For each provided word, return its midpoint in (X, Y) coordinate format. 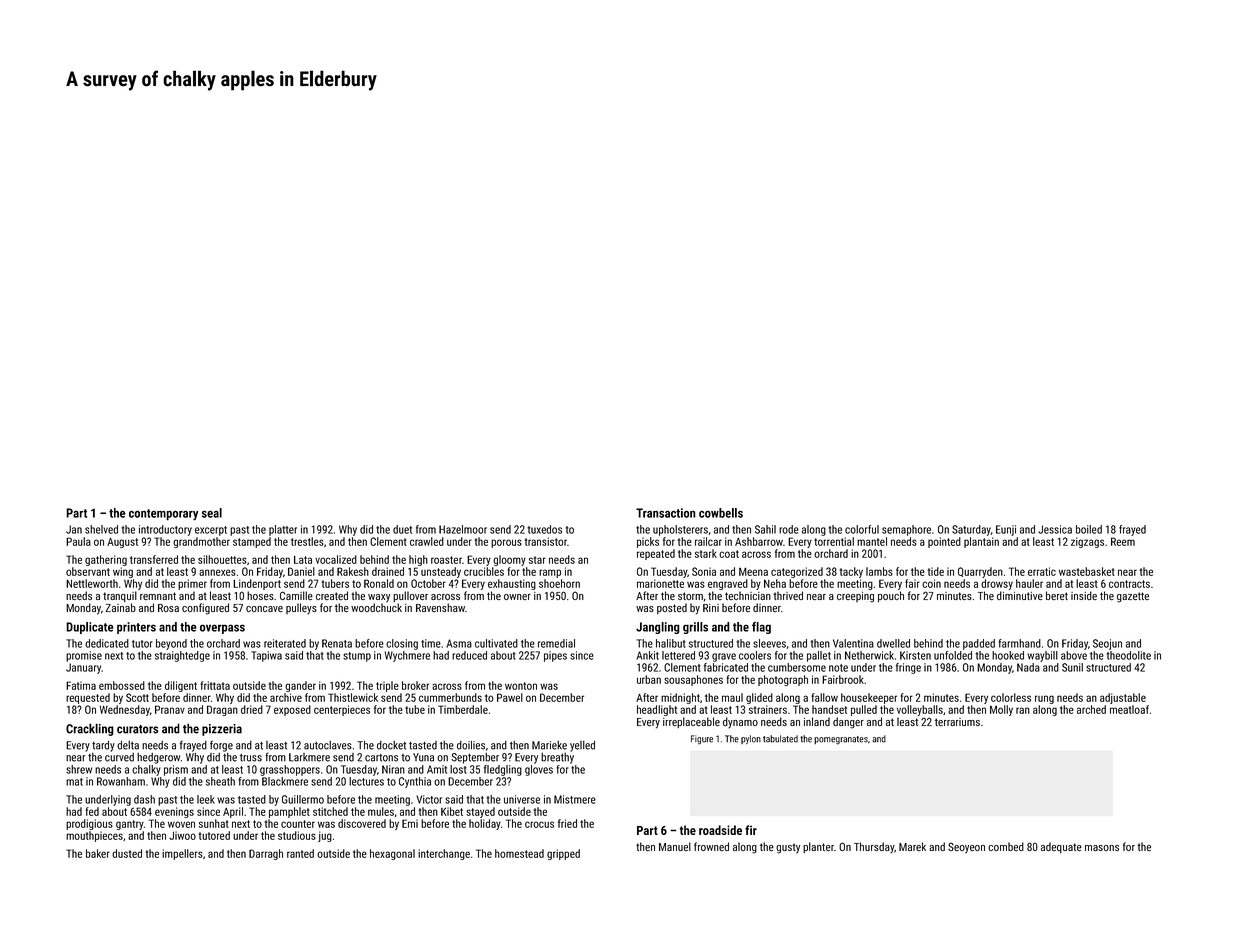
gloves (539, 770)
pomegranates (841, 740)
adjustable (1123, 698)
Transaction (666, 513)
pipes (555, 656)
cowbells (721, 513)
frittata (215, 685)
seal (212, 513)
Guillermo (303, 799)
